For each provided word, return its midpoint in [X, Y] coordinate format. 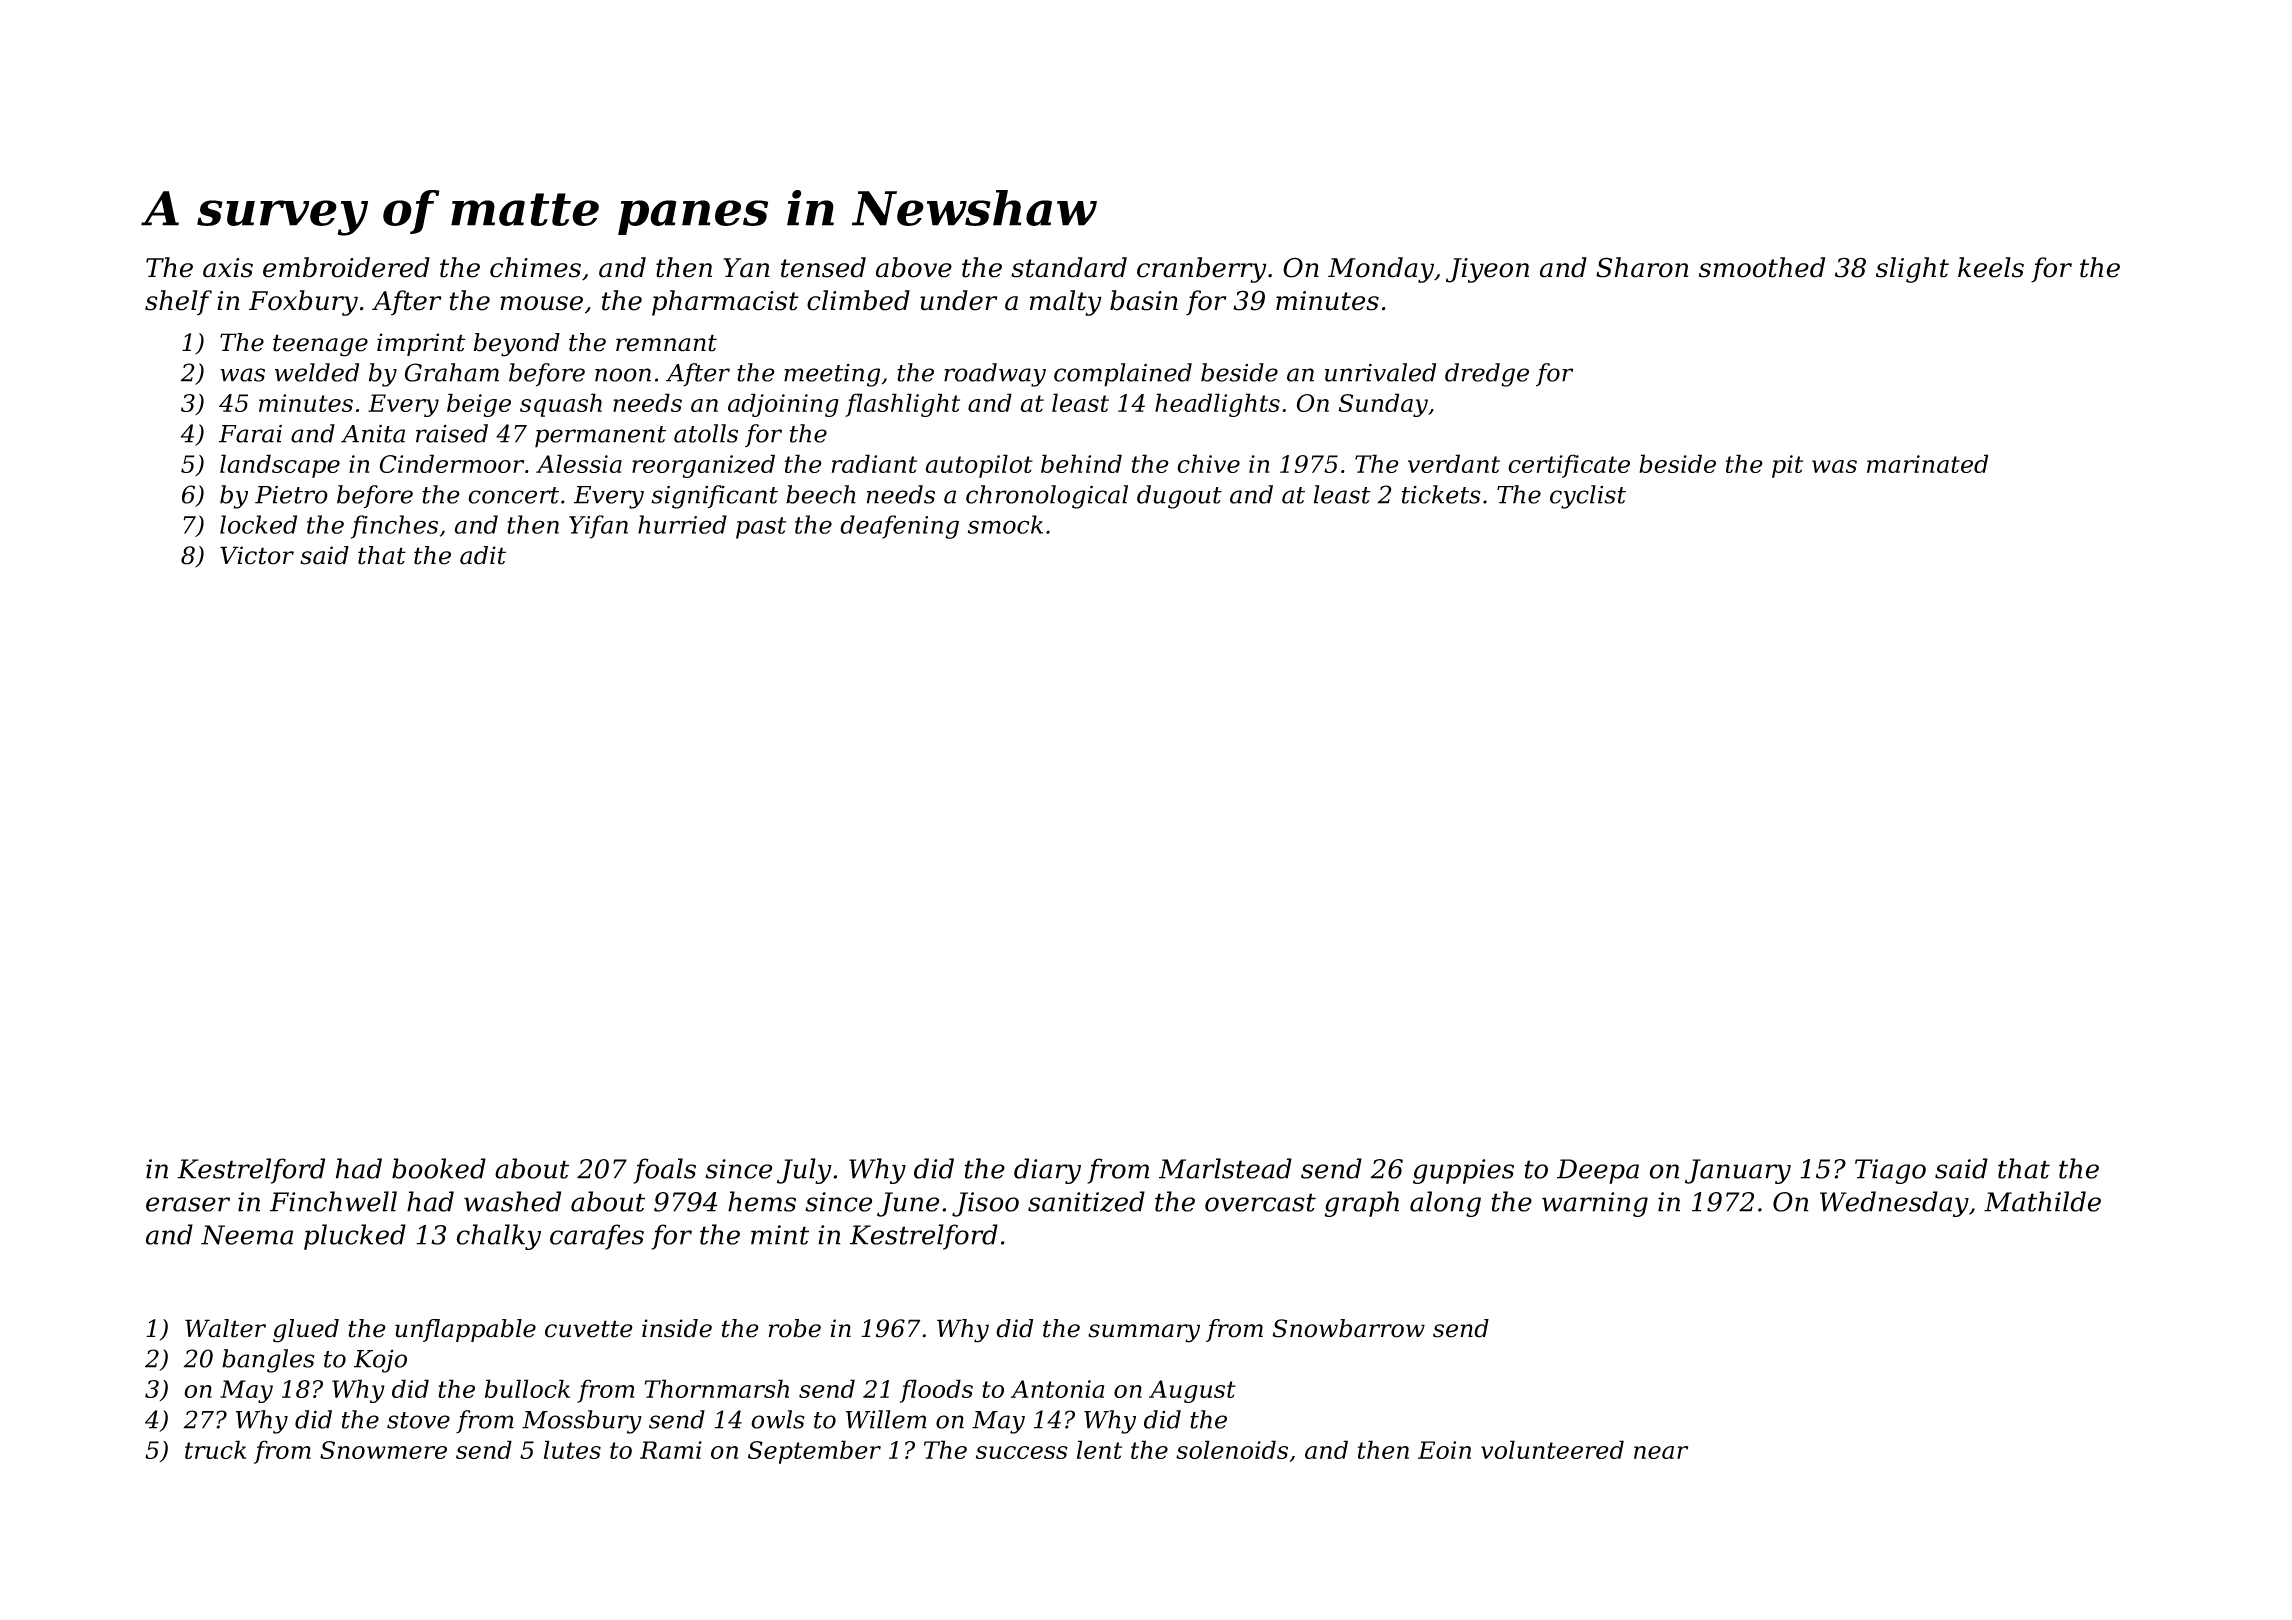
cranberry [1202, 270]
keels [1991, 267]
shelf [178, 303]
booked [439, 1168]
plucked [355, 1237]
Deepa [1598, 1171]
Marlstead [1225, 1168]
